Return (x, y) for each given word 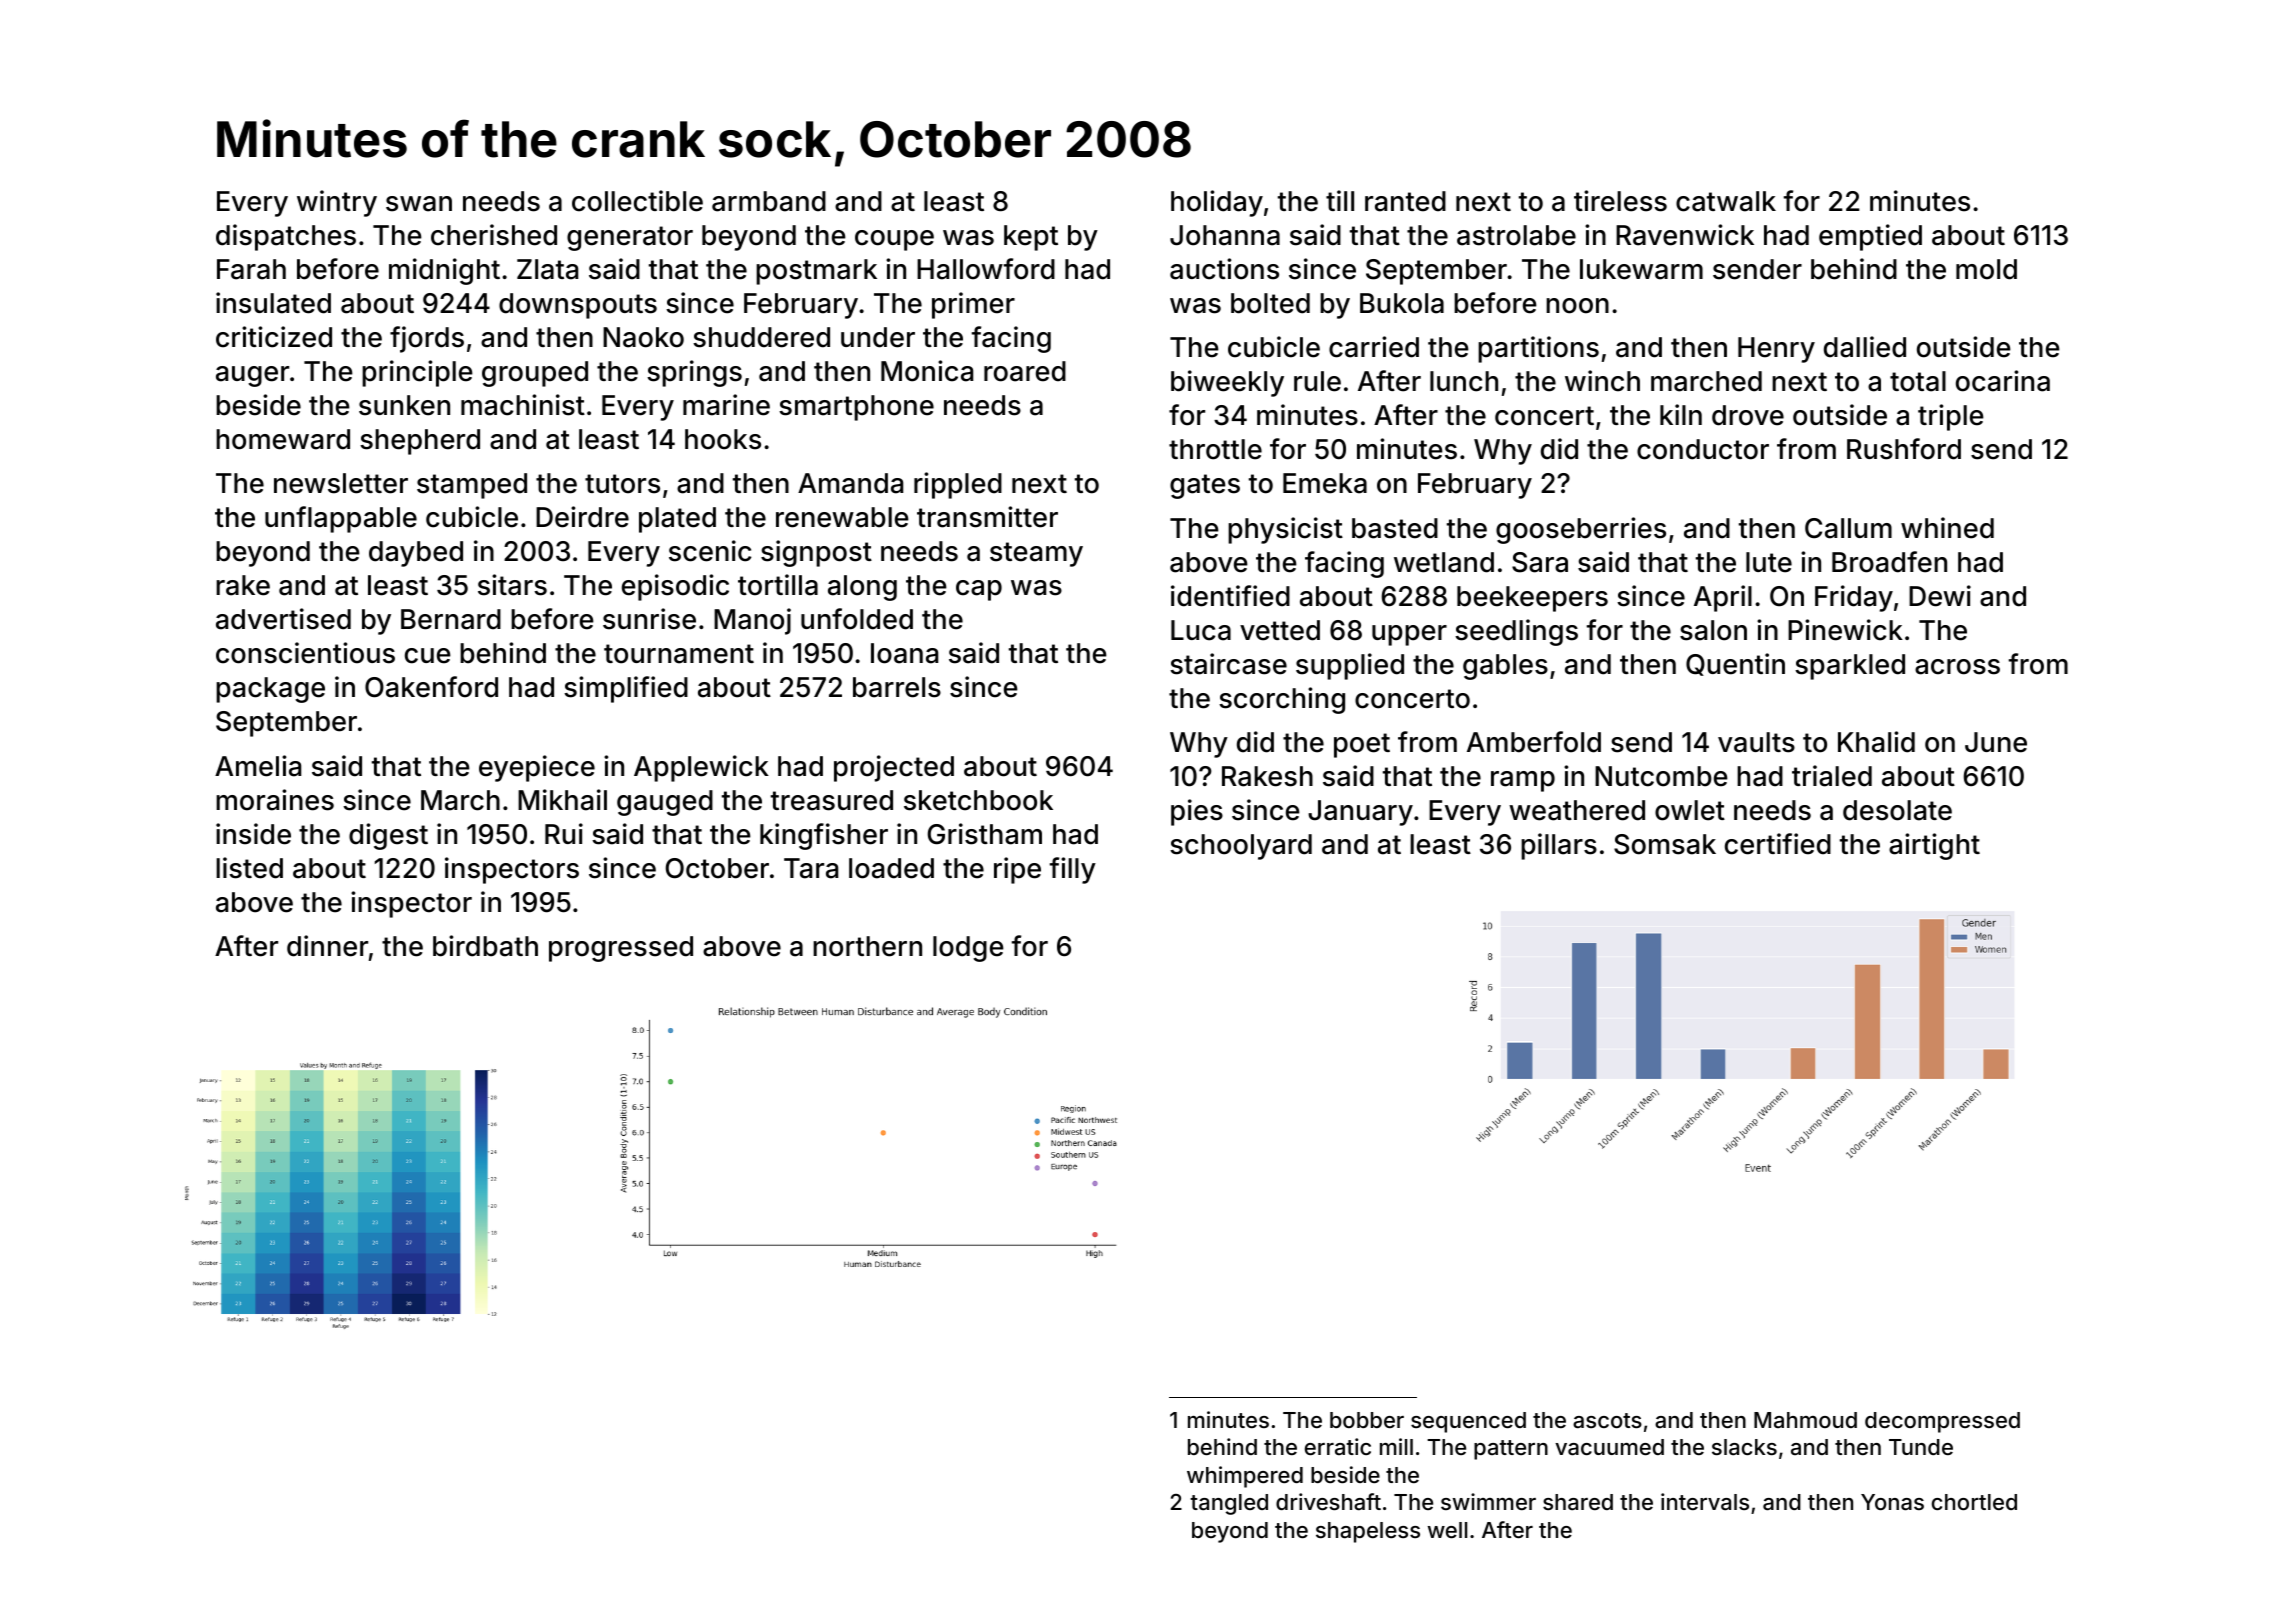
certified (1778, 844)
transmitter (987, 517)
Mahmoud (1805, 1420)
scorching (1282, 700)
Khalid (1876, 742)
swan (419, 204)
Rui (564, 833)
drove (1748, 415)
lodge (968, 949)
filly (1073, 870)
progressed (621, 949)
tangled (1229, 1504)
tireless (1620, 201)
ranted (1405, 201)
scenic (710, 551)
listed (249, 868)
